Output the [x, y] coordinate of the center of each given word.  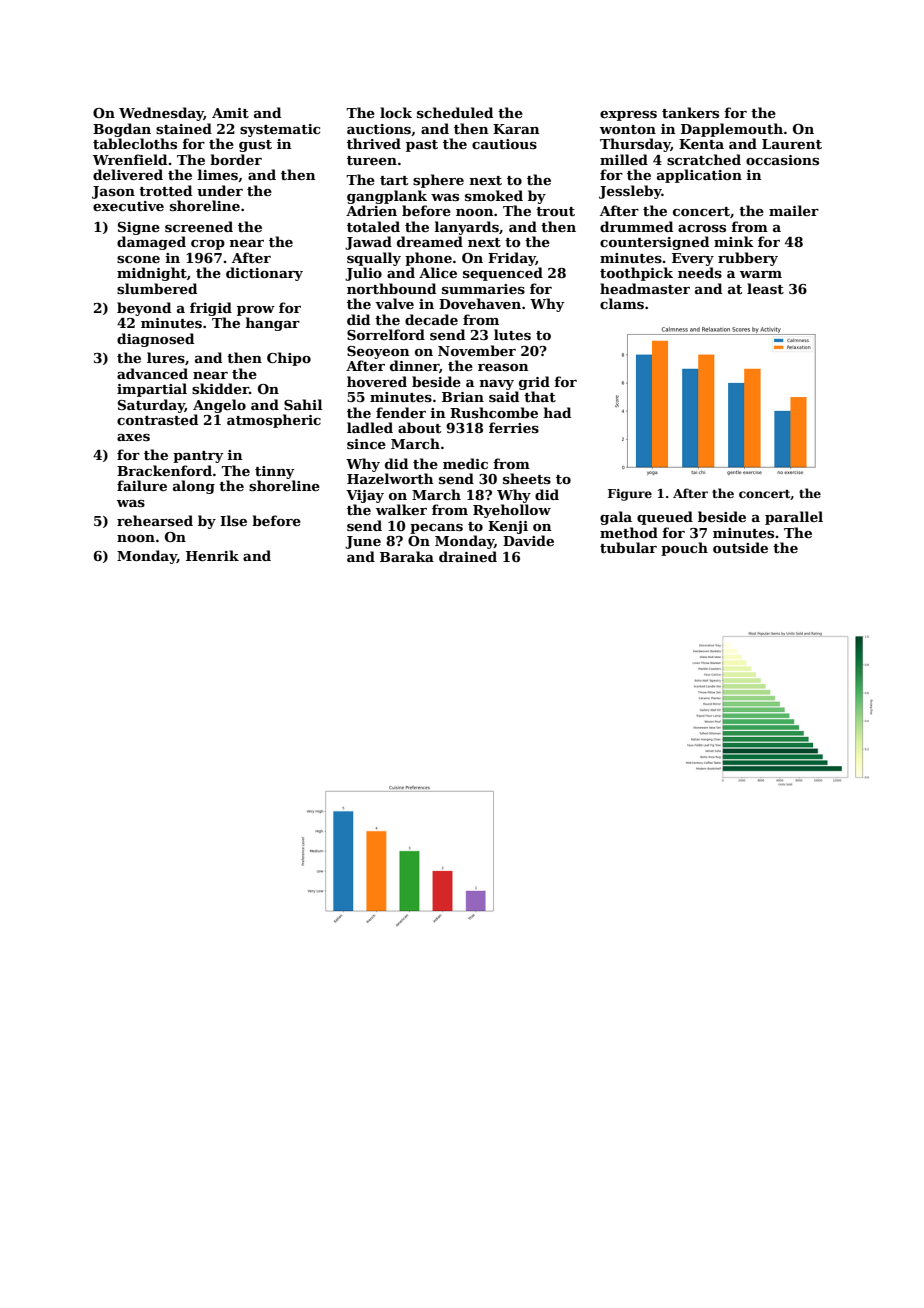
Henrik [212, 555]
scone [138, 259]
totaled [373, 226]
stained [184, 128]
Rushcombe [494, 412]
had [557, 412]
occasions [782, 160]
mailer [794, 210]
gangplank [387, 197]
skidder [220, 388]
